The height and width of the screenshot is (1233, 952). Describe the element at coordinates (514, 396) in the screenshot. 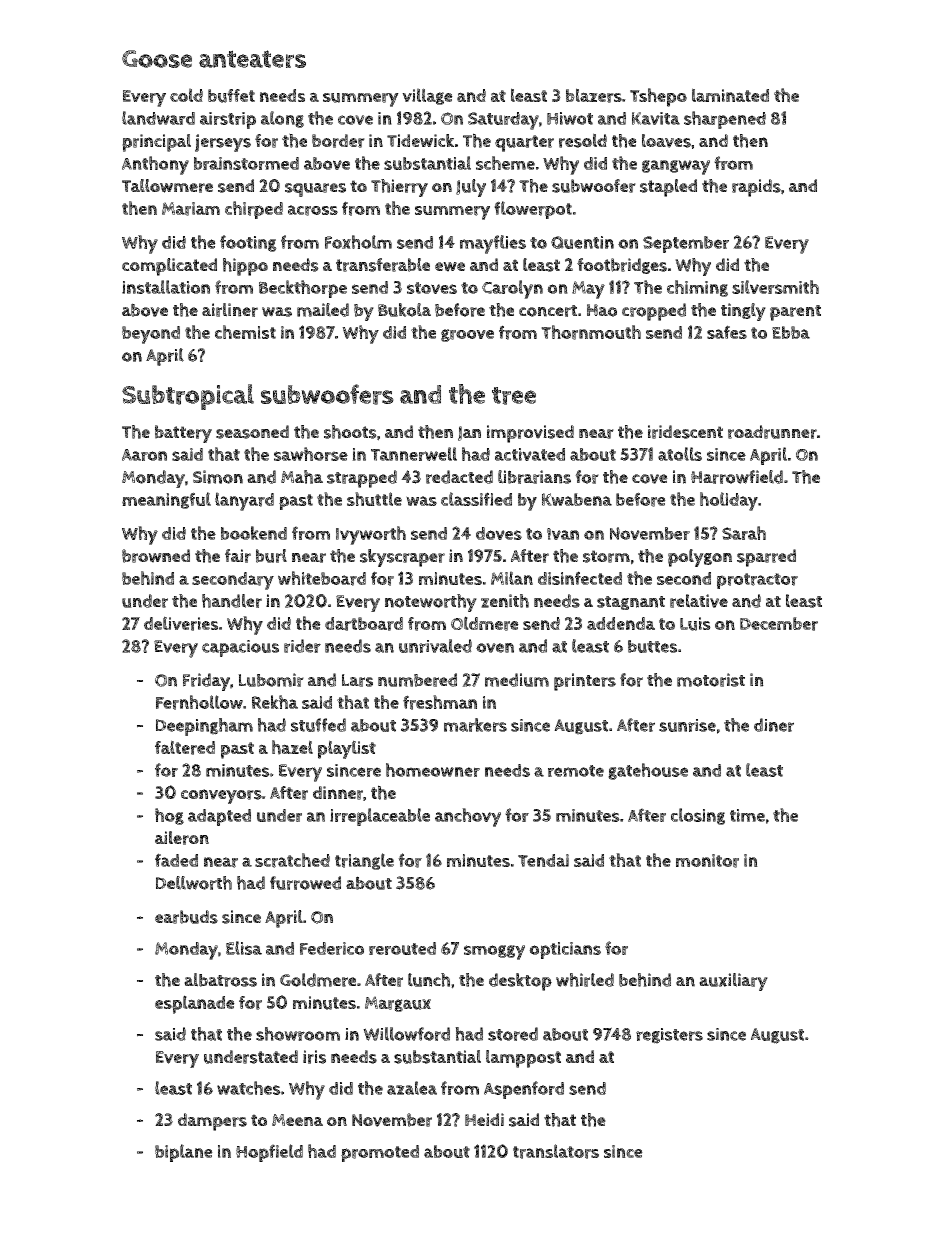

I see `tree` at that location.
